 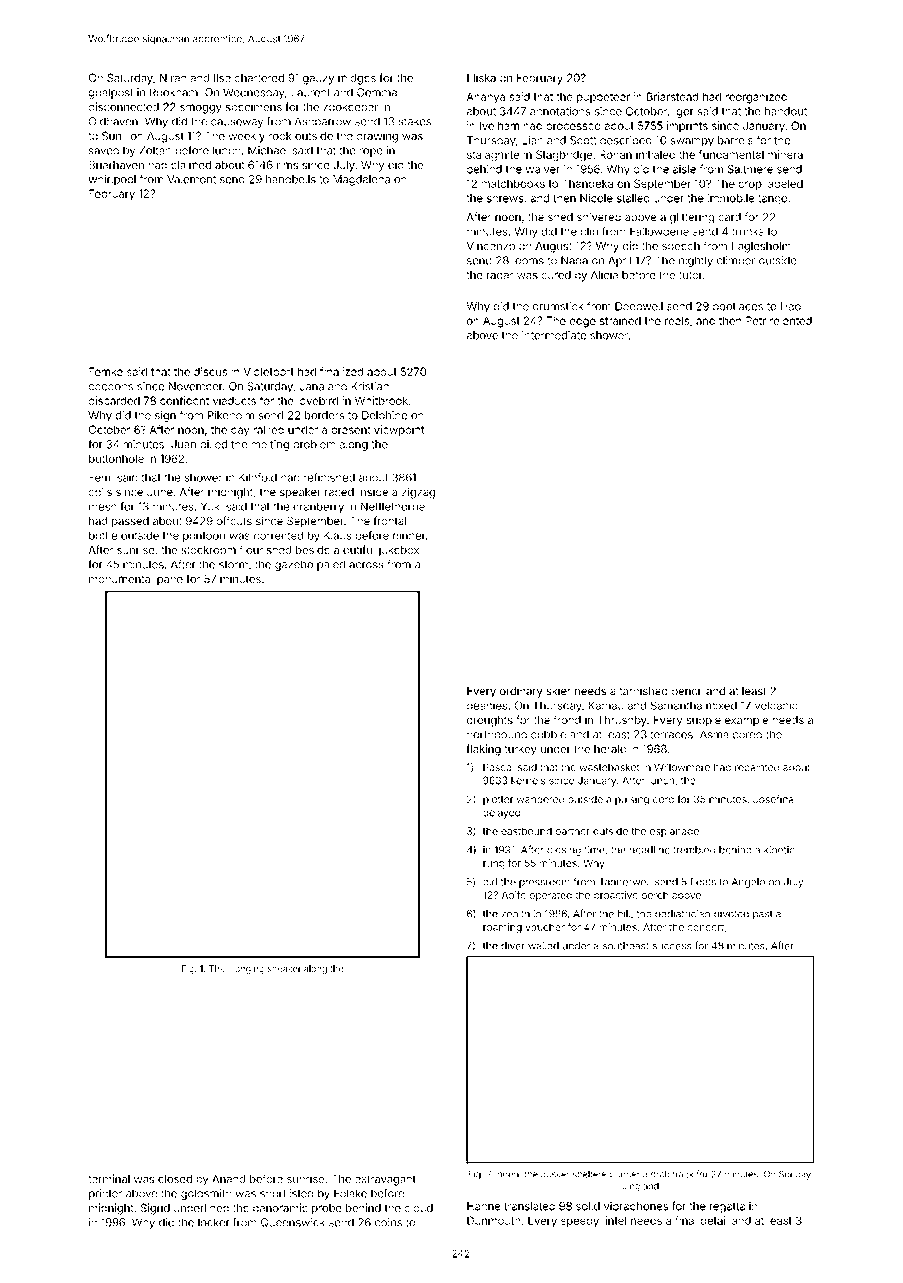 What do you see at coordinates (795, 1175) in the screenshot?
I see `Sunday` at bounding box center [795, 1175].
